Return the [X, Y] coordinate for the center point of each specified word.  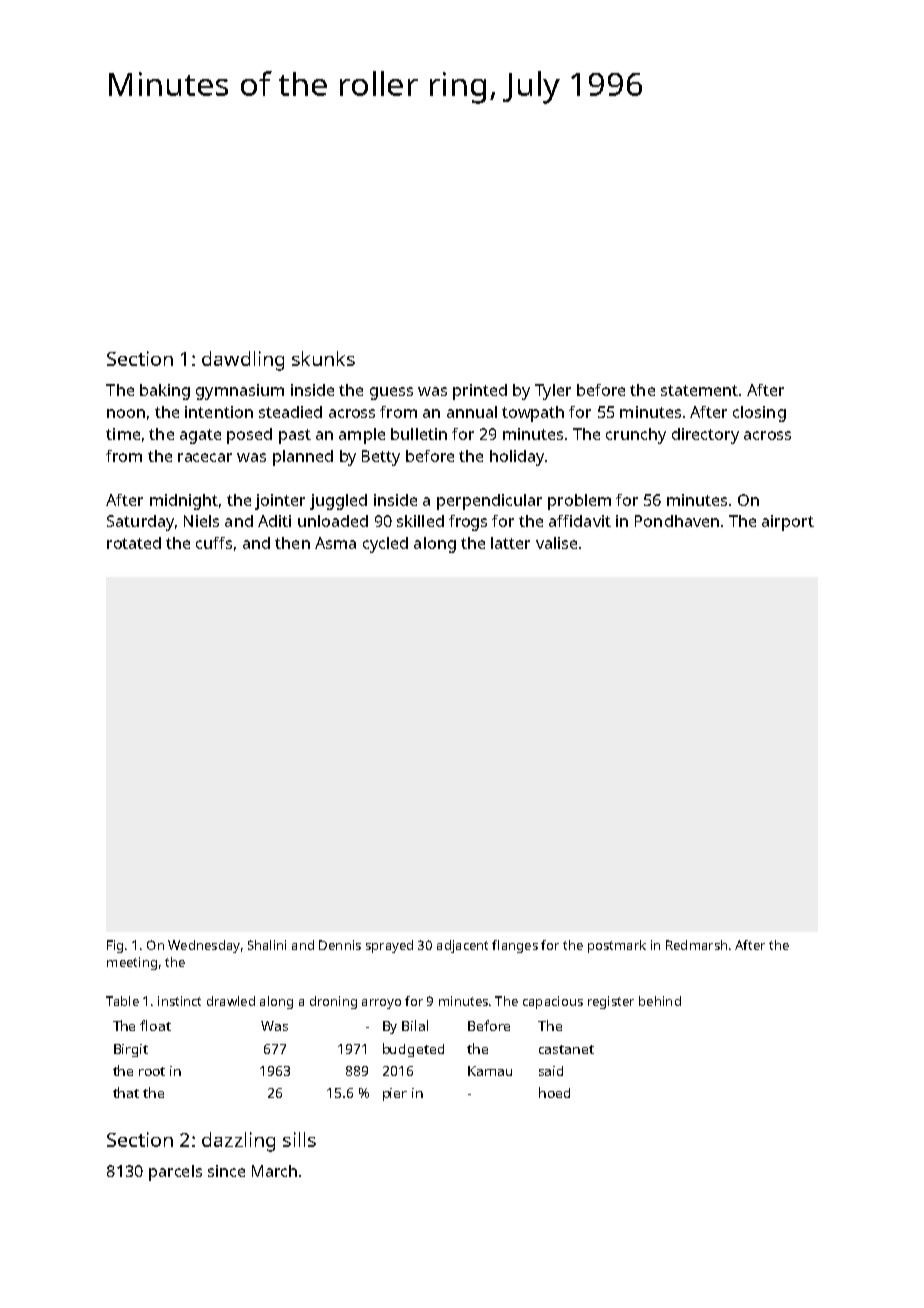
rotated [134, 543]
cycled [385, 545]
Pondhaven [677, 521]
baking [165, 392]
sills [299, 1139]
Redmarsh [696, 945]
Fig [115, 946]
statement [699, 390]
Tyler [553, 392]
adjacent [462, 946]
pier [395, 1094]
